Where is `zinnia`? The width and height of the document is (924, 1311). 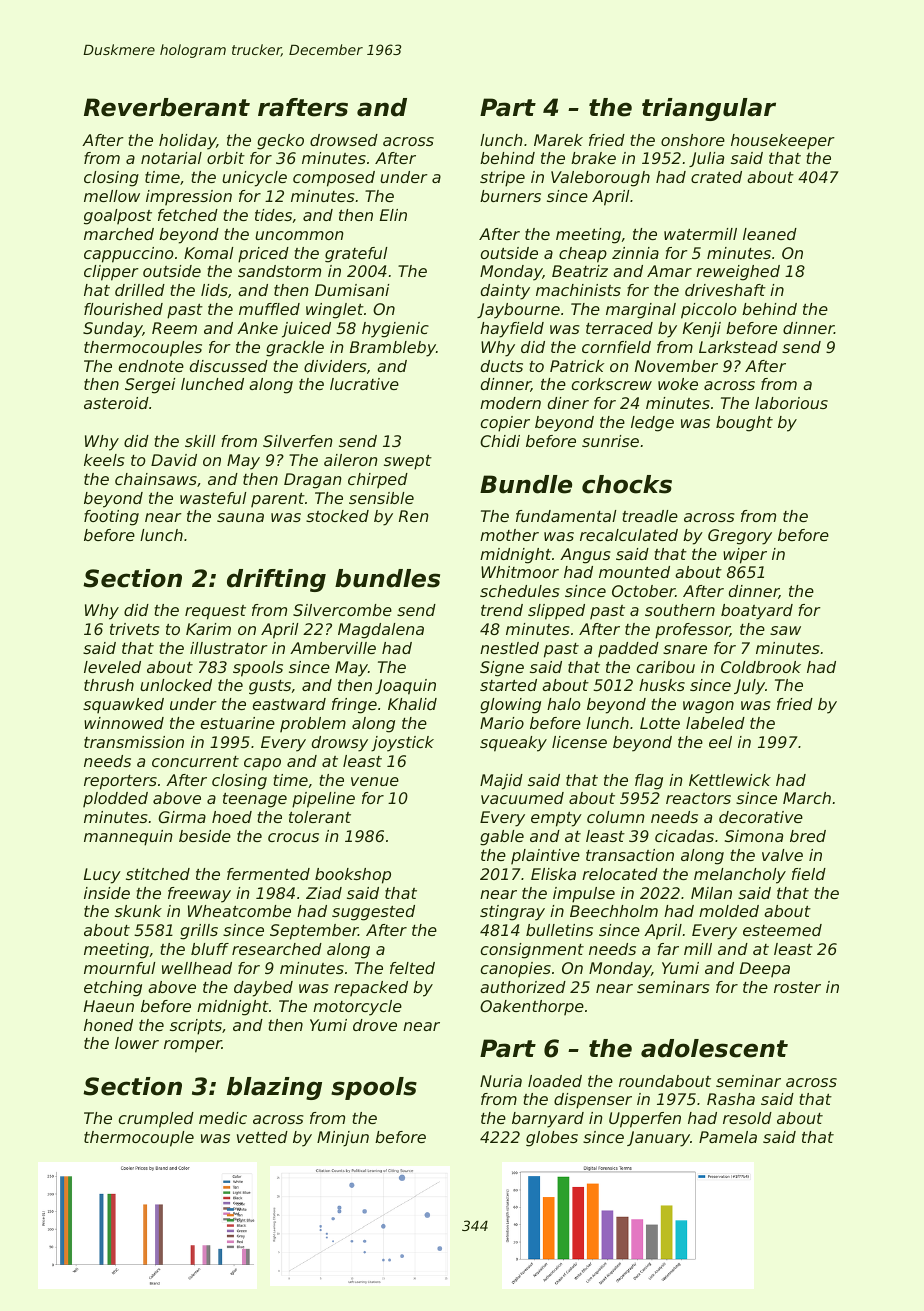 zinnia is located at coordinates (635, 253).
